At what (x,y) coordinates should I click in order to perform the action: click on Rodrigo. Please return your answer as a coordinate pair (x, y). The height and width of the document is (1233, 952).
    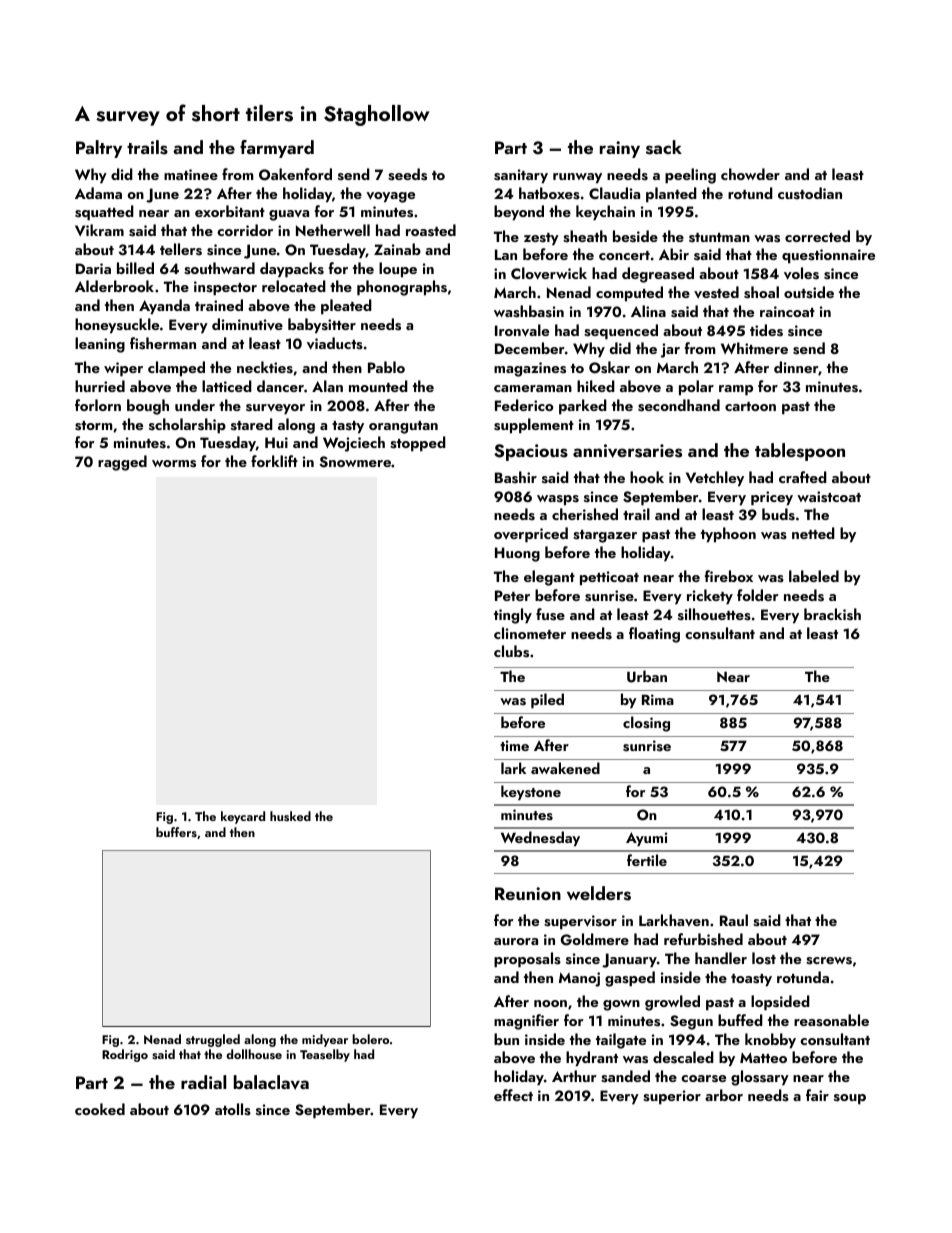
    Looking at the image, I should click on (125, 1055).
